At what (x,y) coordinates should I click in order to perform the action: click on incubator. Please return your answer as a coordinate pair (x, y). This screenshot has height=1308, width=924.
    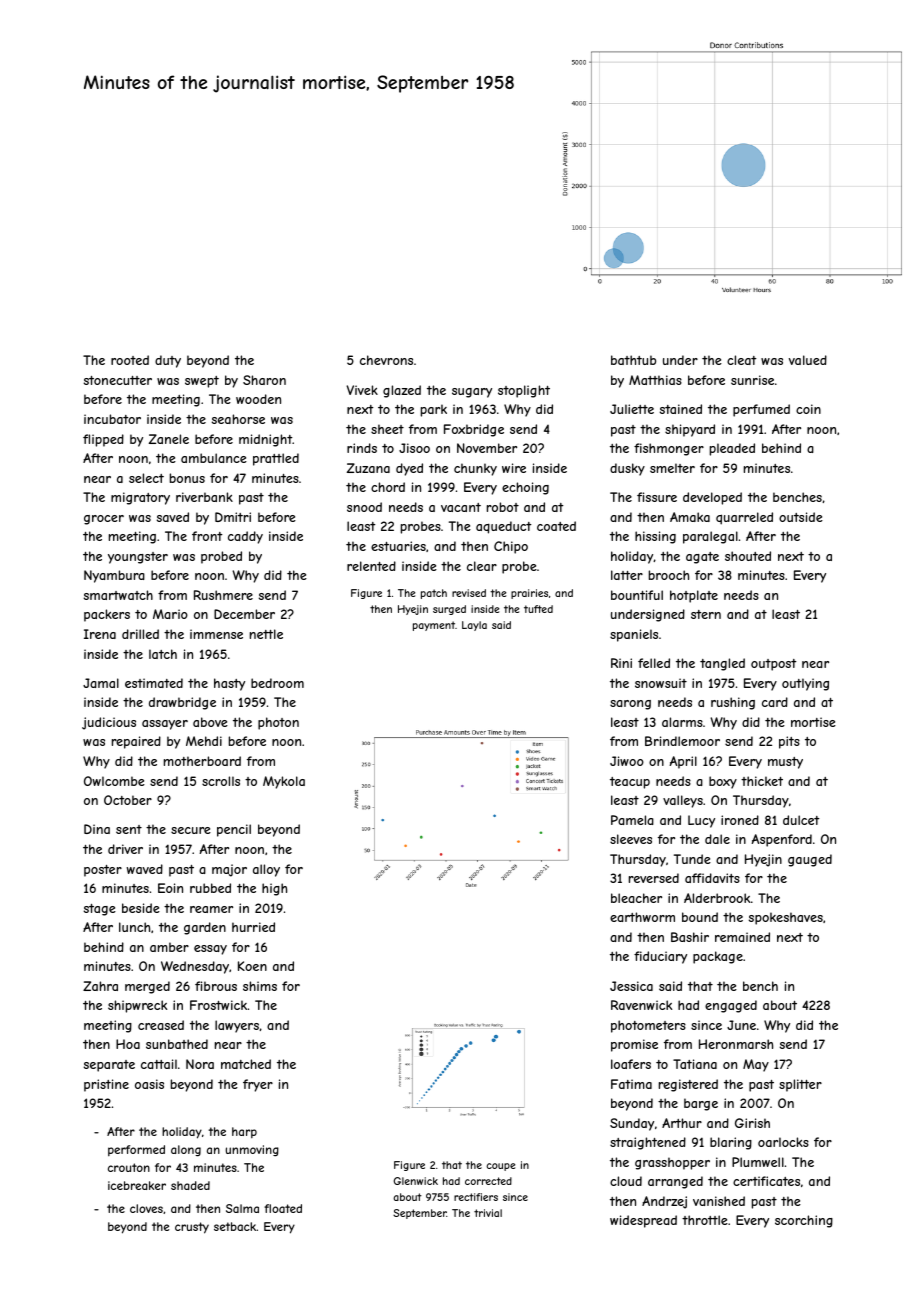
    Looking at the image, I should click on (112, 419).
